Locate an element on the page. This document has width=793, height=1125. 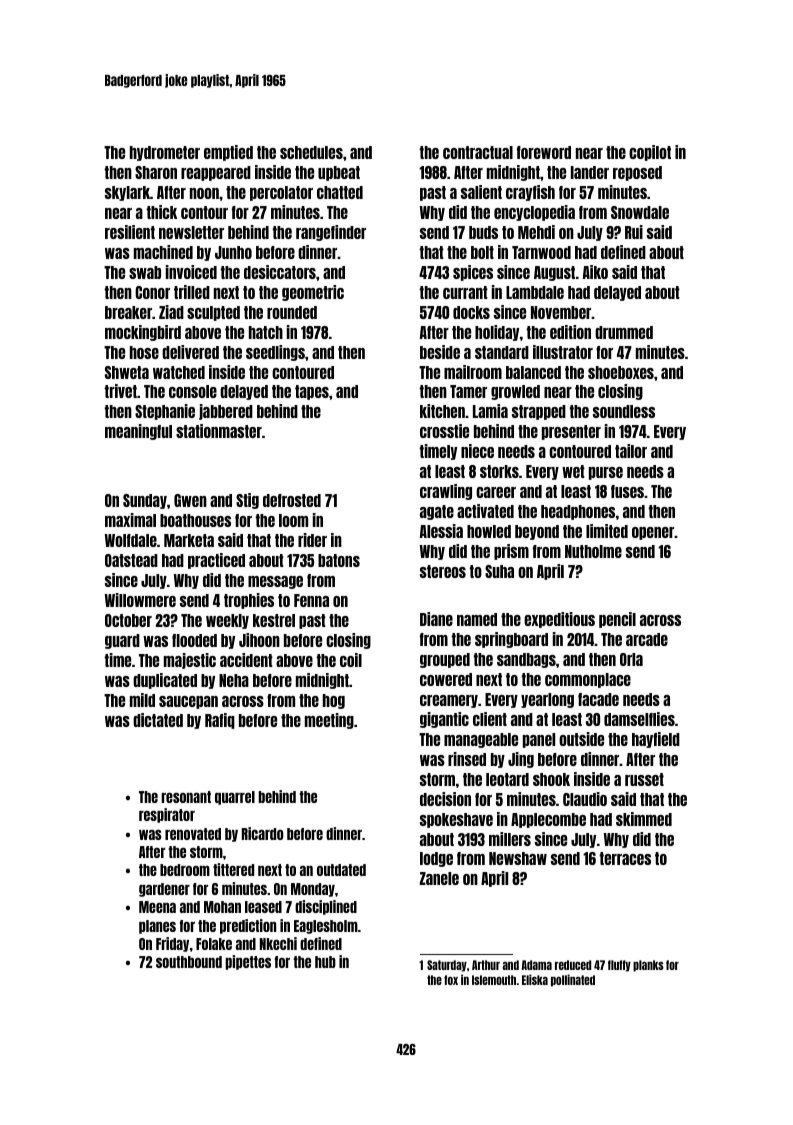
pipettes is located at coordinates (248, 962).
